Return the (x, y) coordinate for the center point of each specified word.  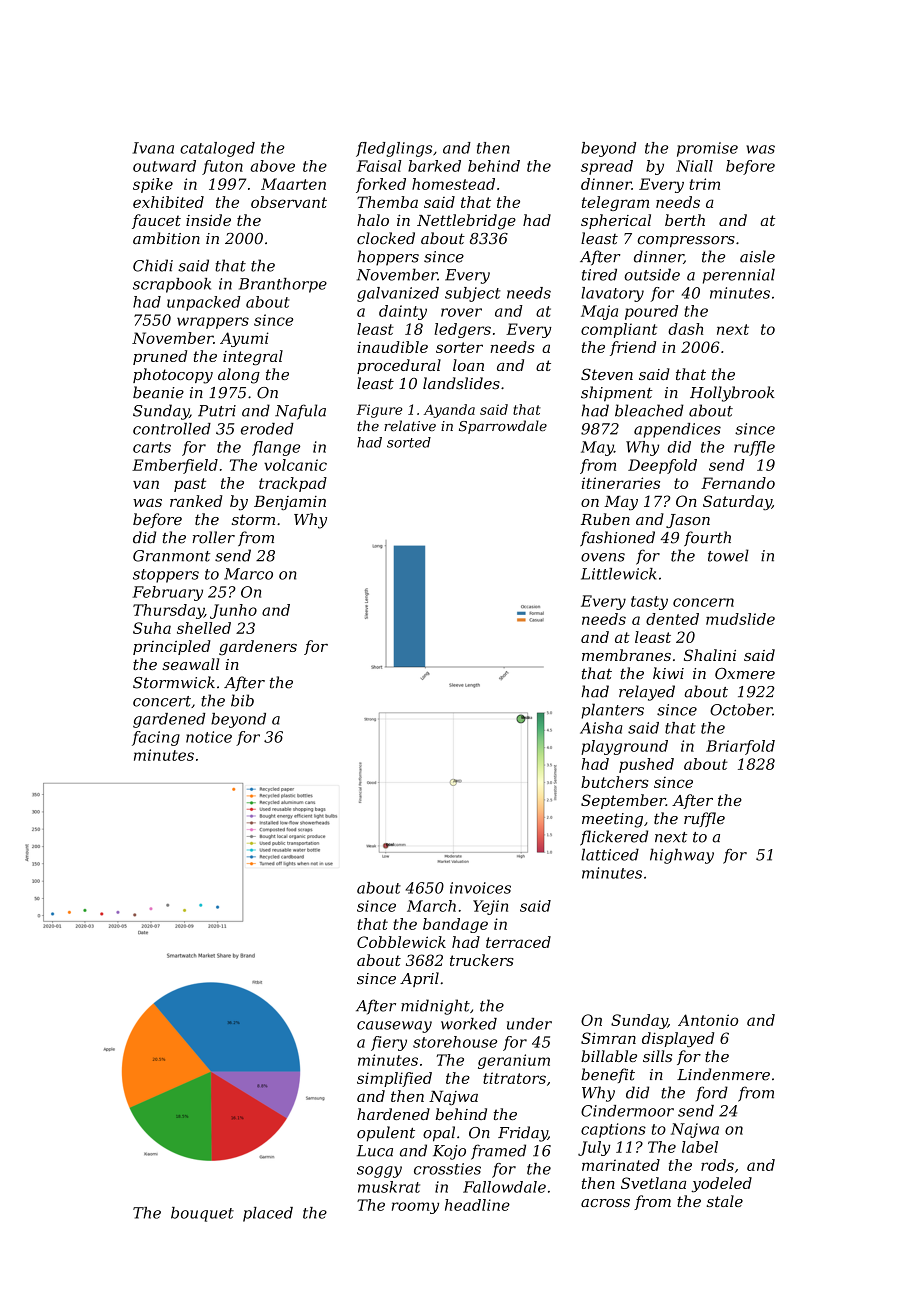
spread (607, 167)
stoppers (166, 576)
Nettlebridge (466, 222)
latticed (610, 854)
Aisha (601, 728)
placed (268, 1214)
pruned (160, 357)
